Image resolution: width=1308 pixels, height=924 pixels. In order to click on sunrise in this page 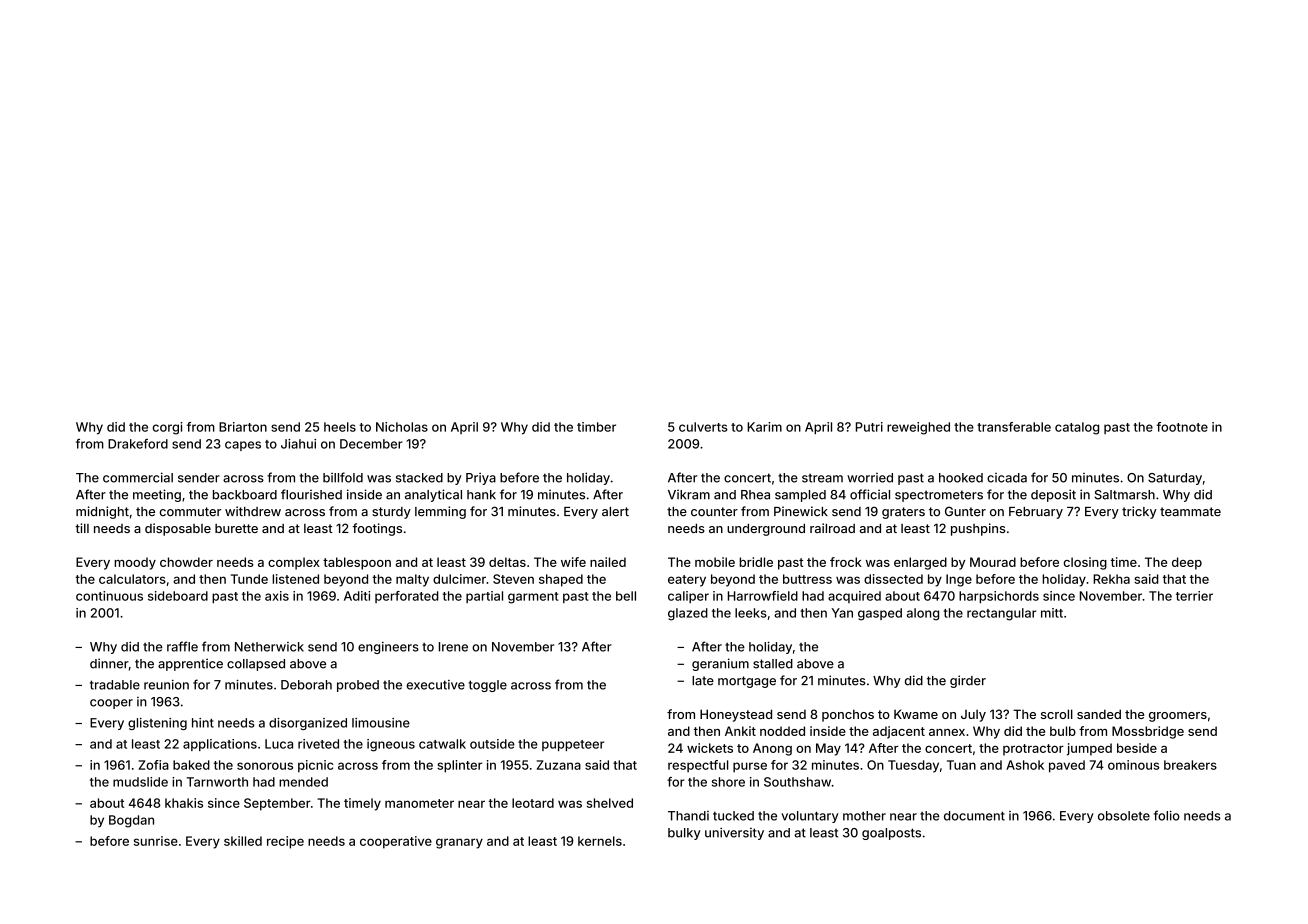, I will do `click(156, 841)`.
